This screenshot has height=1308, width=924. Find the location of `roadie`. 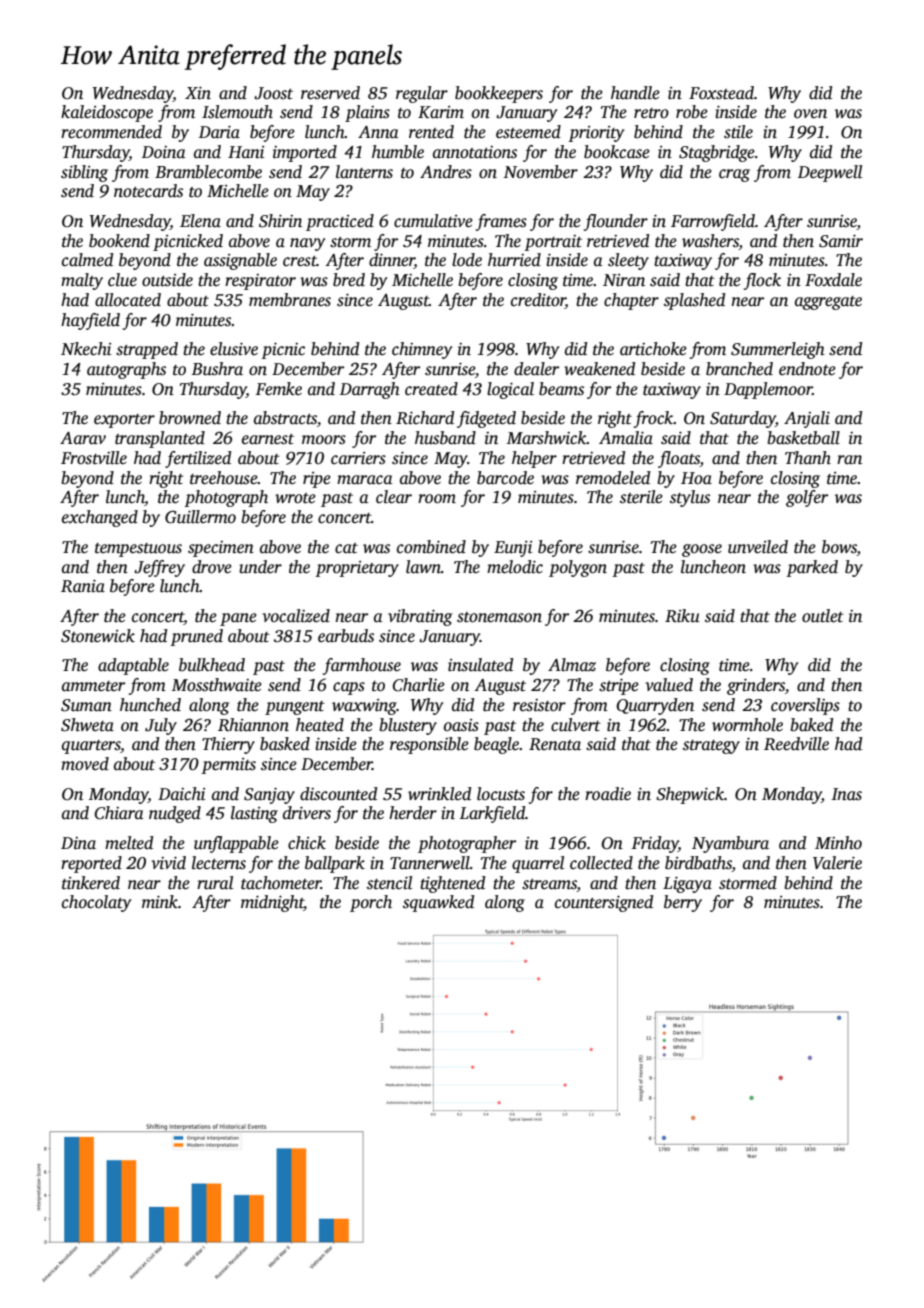

roadie is located at coordinates (608, 794).
